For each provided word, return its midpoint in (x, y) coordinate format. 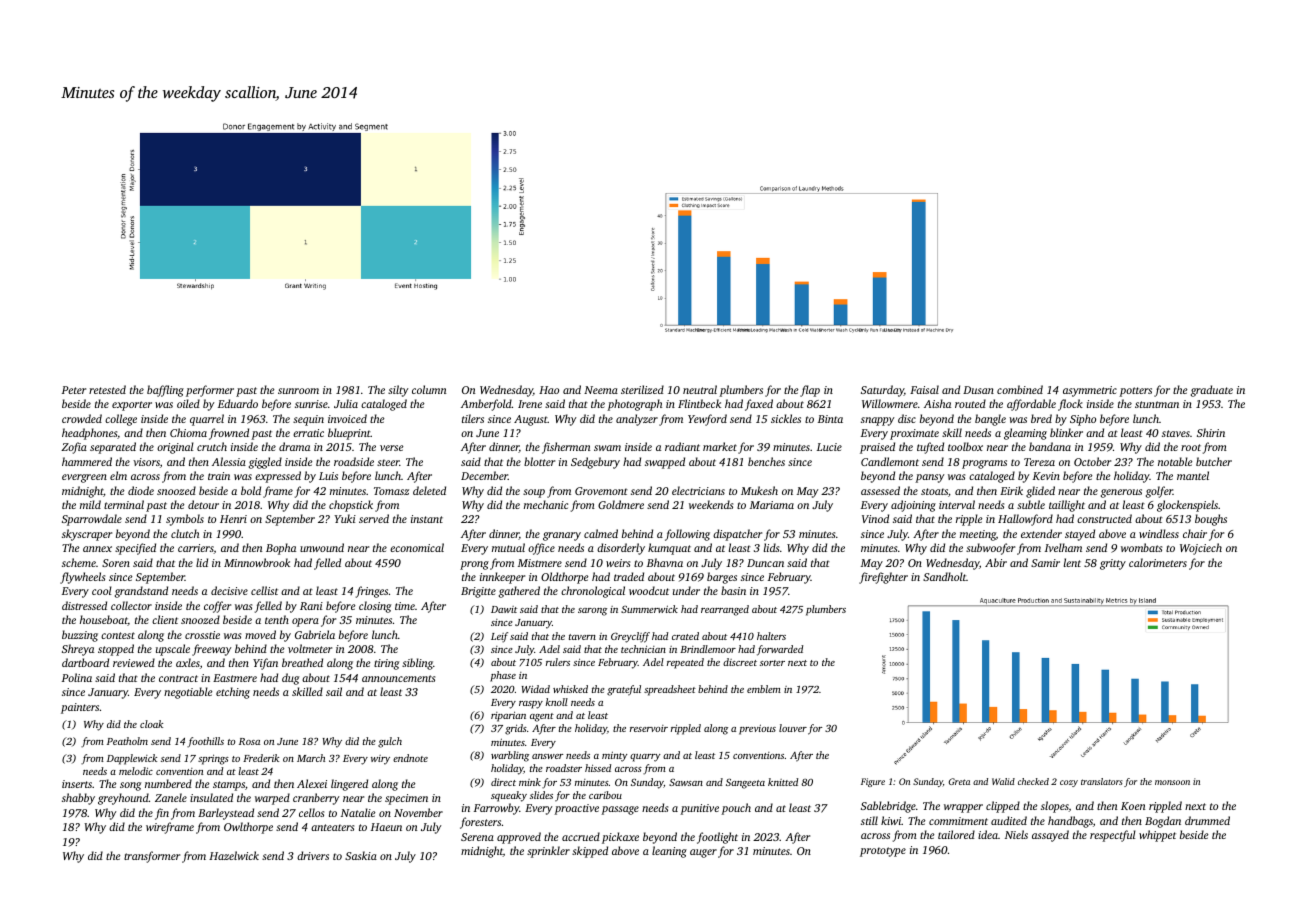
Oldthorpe (565, 578)
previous (757, 729)
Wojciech (1201, 549)
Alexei (312, 783)
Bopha (281, 549)
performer (210, 391)
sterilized (642, 389)
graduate (1212, 391)
